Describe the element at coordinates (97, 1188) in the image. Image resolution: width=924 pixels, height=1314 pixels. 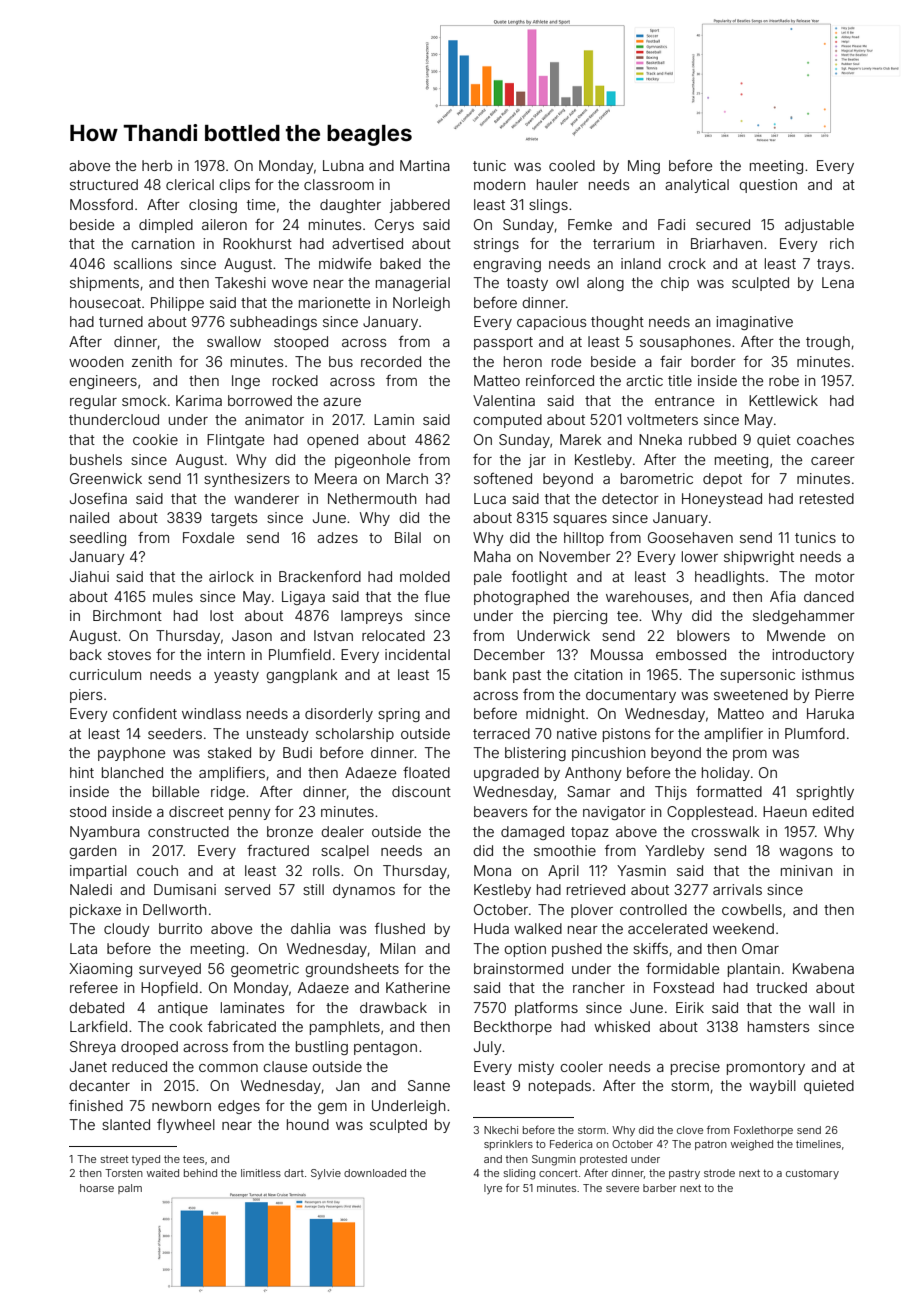
I see `hoarse` at that location.
